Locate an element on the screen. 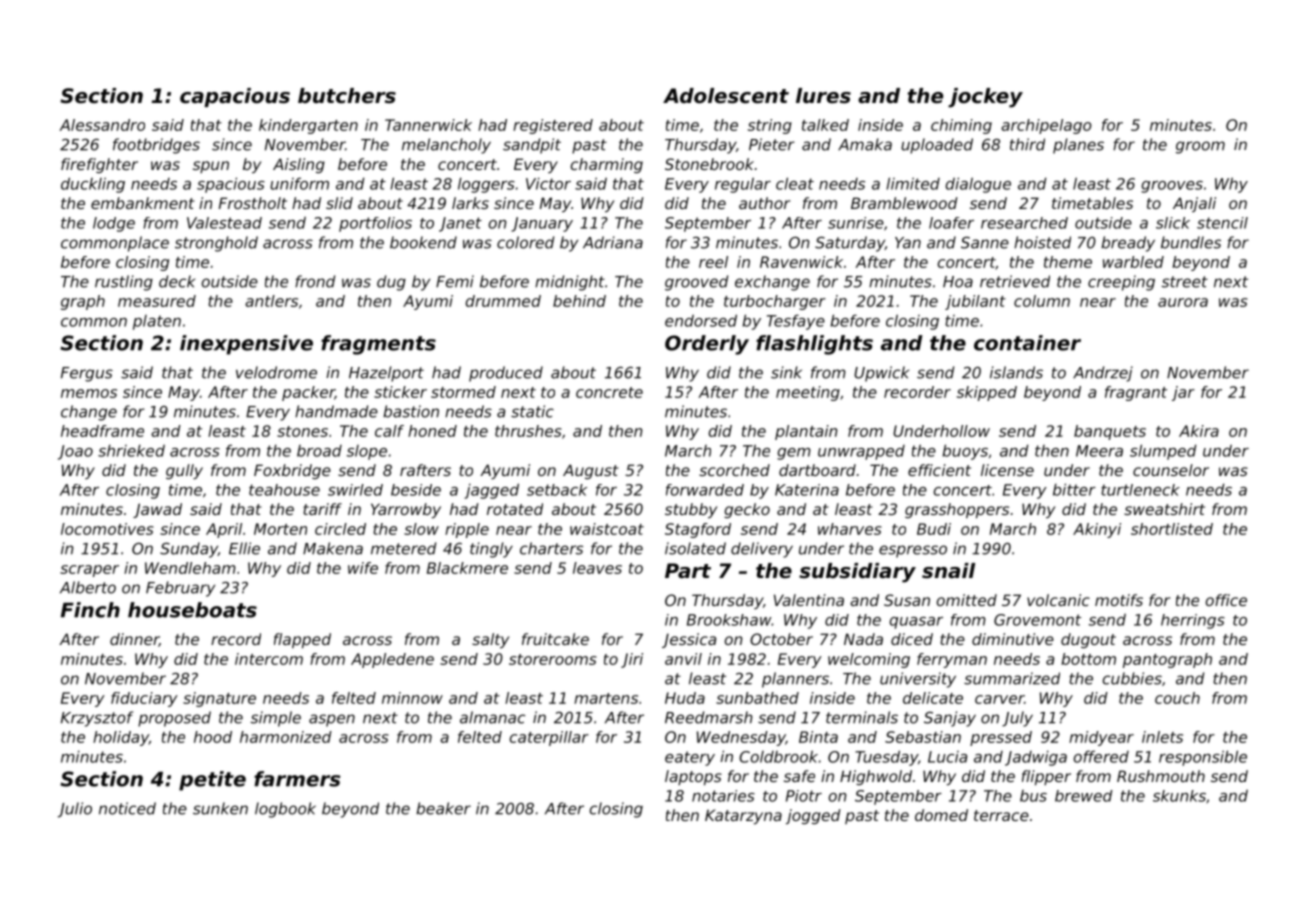  jockey is located at coordinates (985, 98).
